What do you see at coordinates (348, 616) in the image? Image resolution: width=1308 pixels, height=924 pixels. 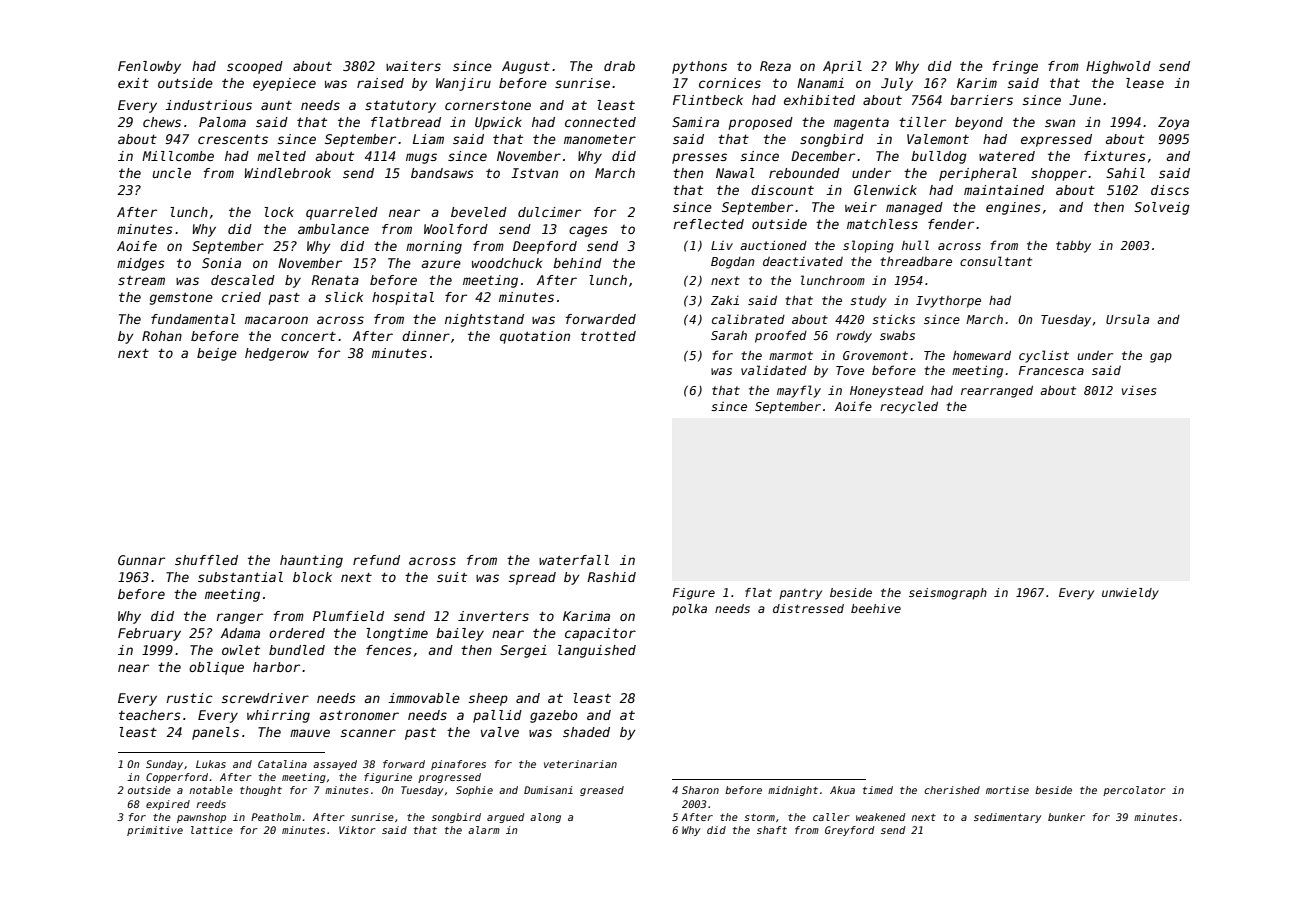 I see `Plumfield` at bounding box center [348, 616].
